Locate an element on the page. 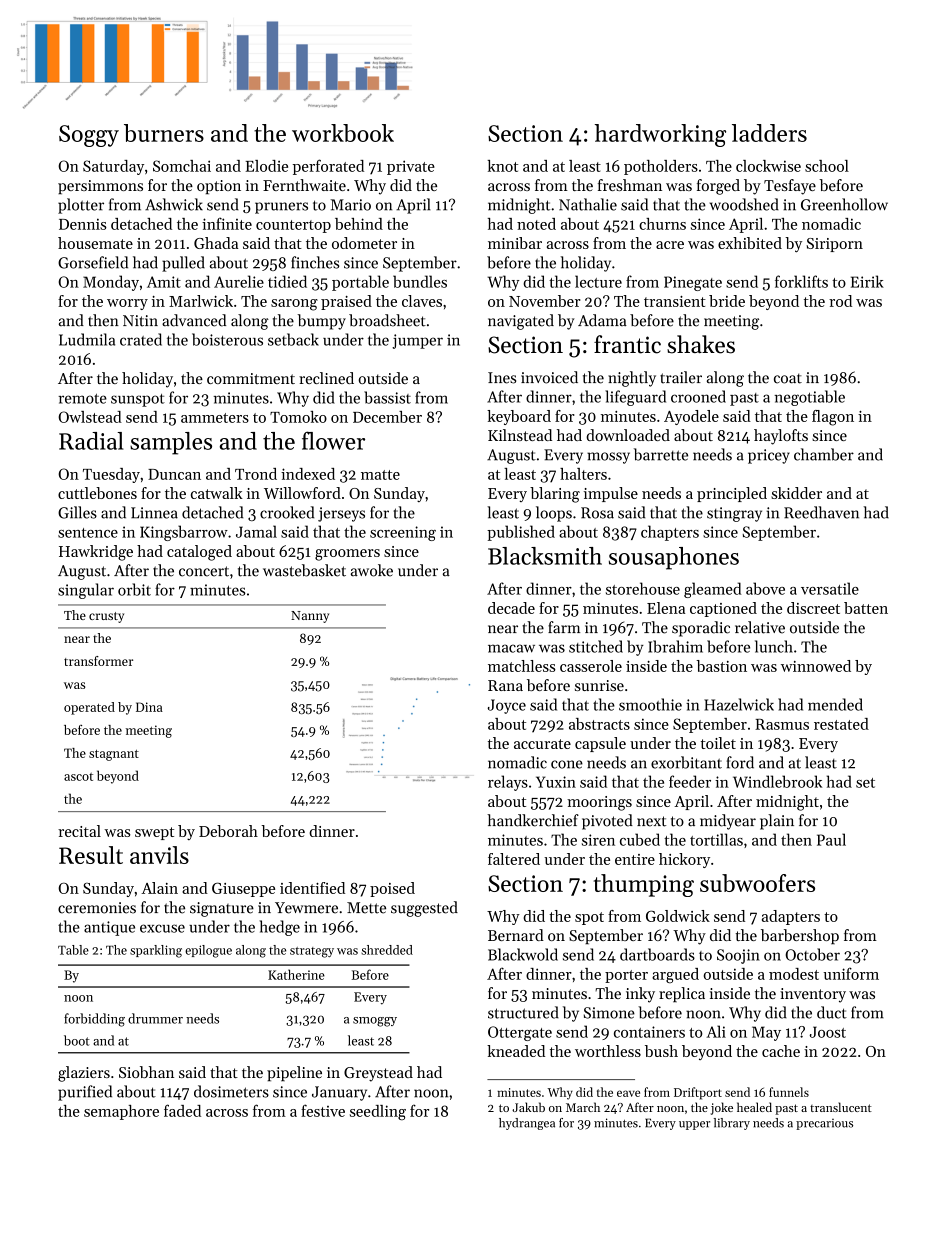  Dina is located at coordinates (149, 707).
